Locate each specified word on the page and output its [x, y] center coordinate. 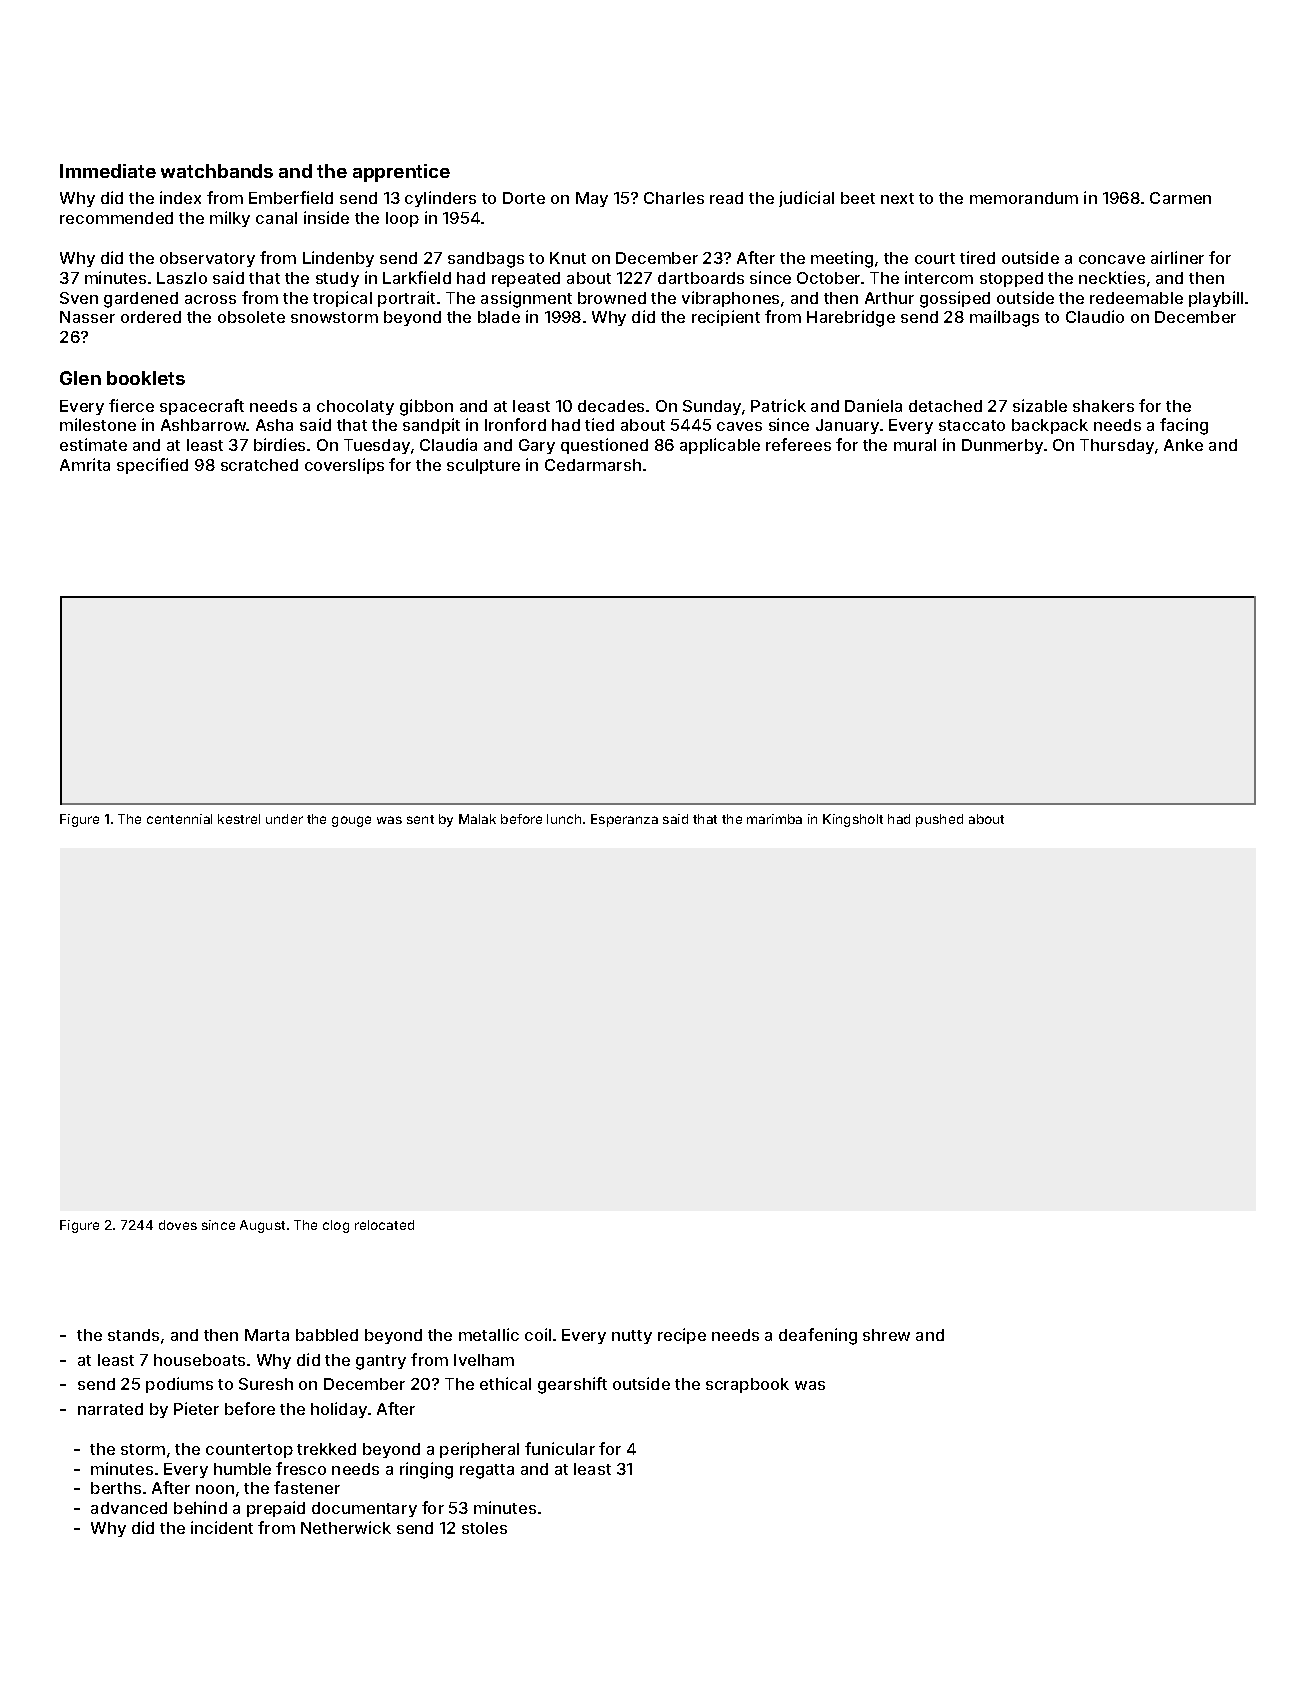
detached [945, 406]
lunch [564, 819]
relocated [384, 1225]
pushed [939, 820]
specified [152, 466]
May [592, 199]
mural [915, 445]
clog [336, 1226]
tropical [342, 299]
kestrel [239, 819]
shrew [886, 1335]
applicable [720, 446]
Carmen [1180, 198]
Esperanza [624, 820]
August [262, 1226]
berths [116, 1488]
